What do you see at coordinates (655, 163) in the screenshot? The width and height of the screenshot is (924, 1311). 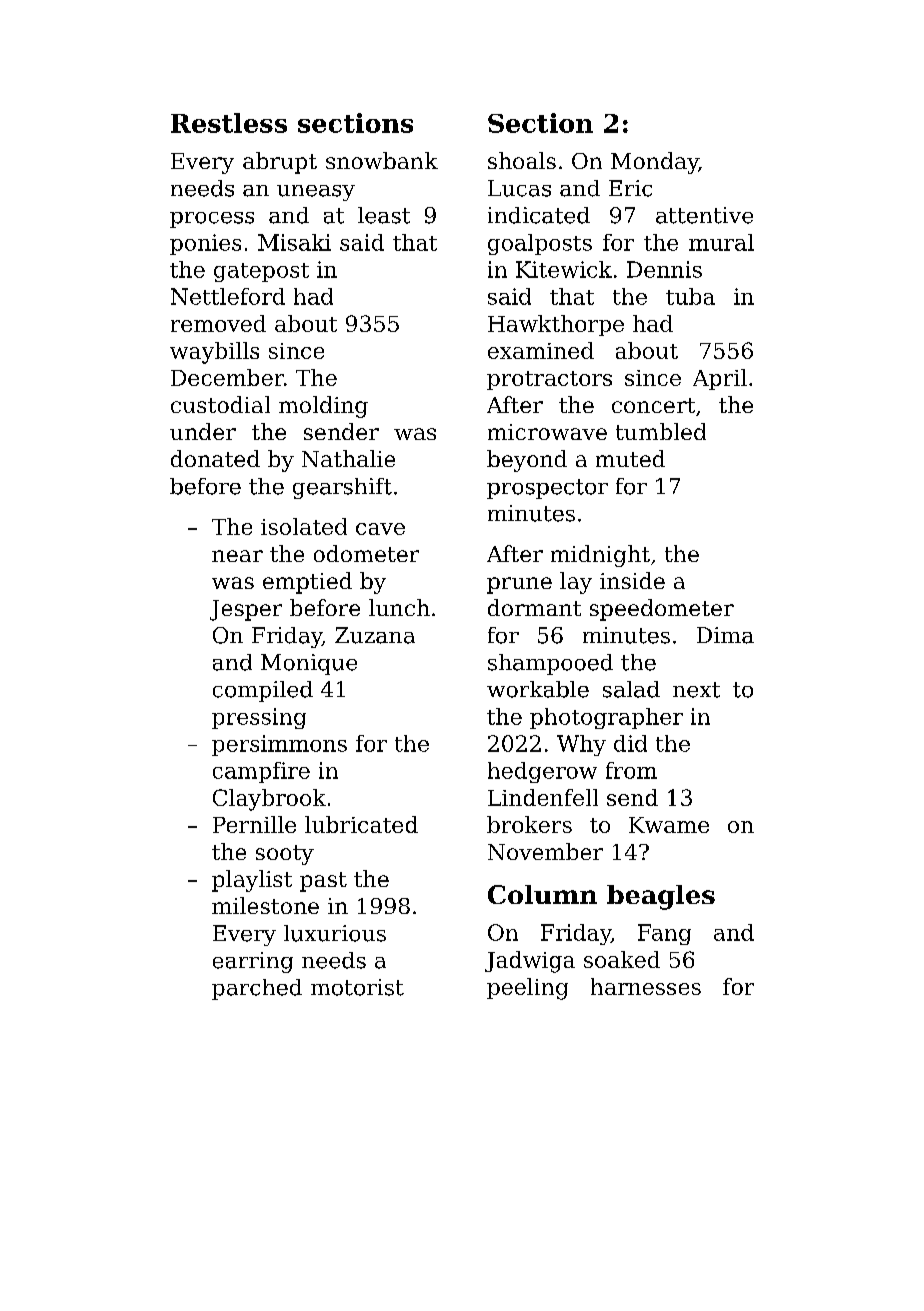 I see `Monday` at bounding box center [655, 163].
